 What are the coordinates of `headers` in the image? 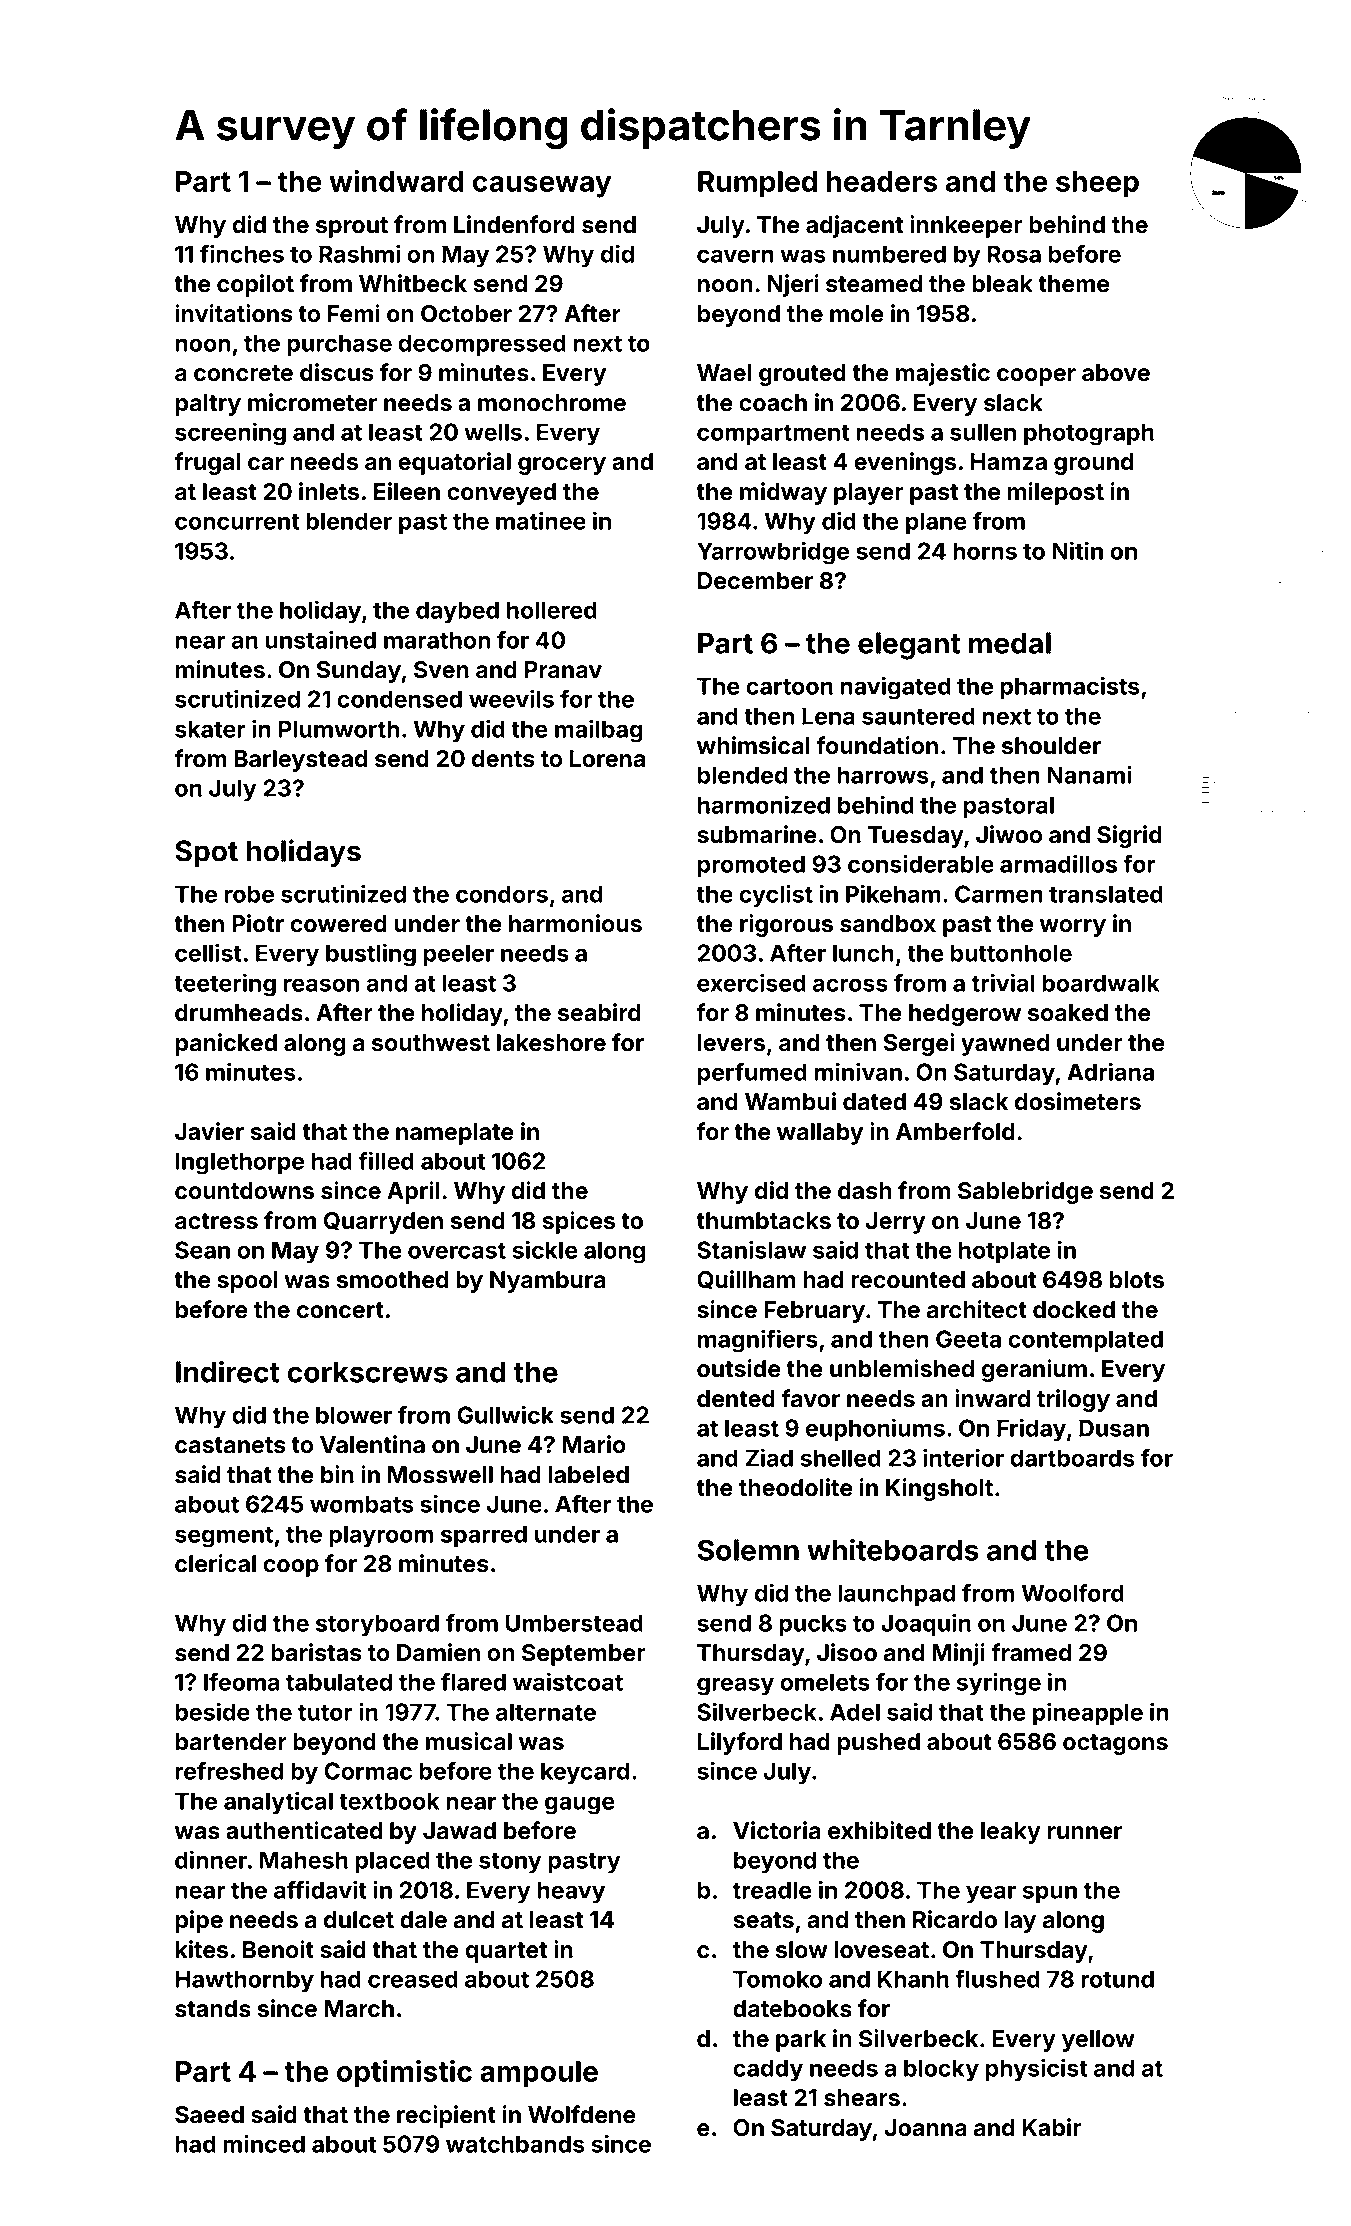 It's located at (882, 181).
